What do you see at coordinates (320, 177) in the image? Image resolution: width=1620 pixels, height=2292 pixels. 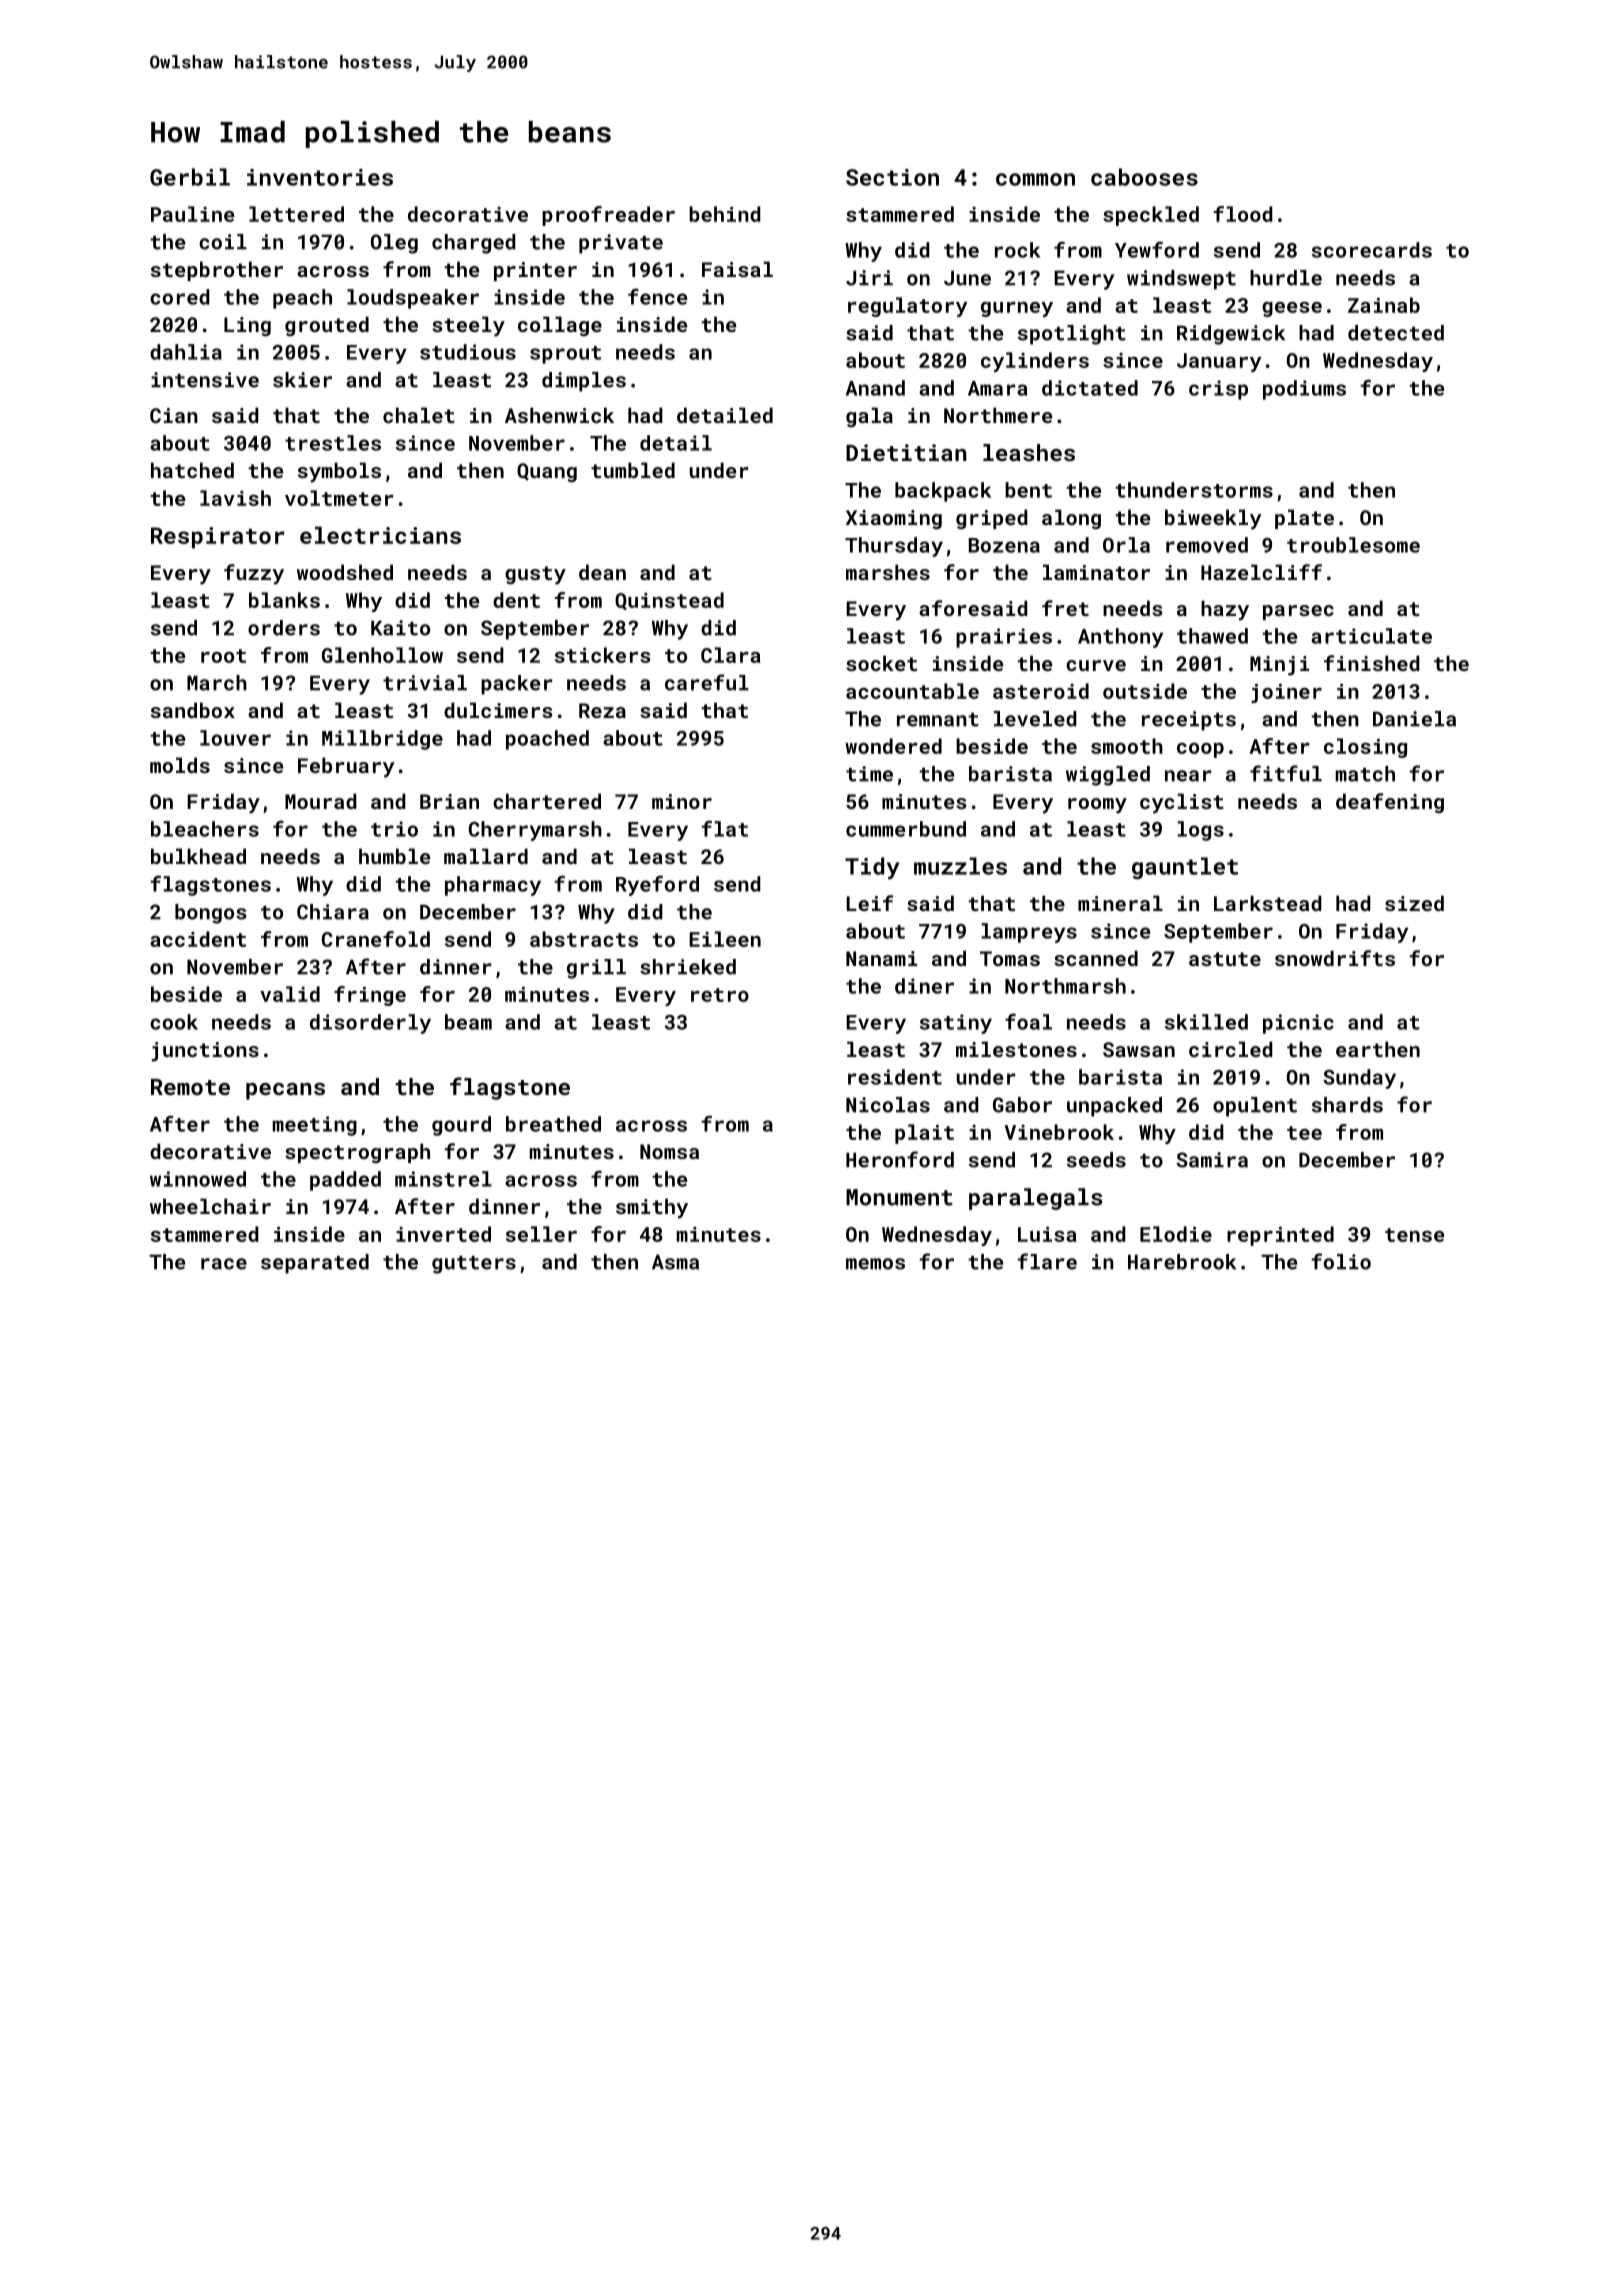 I see `inventories` at bounding box center [320, 177].
